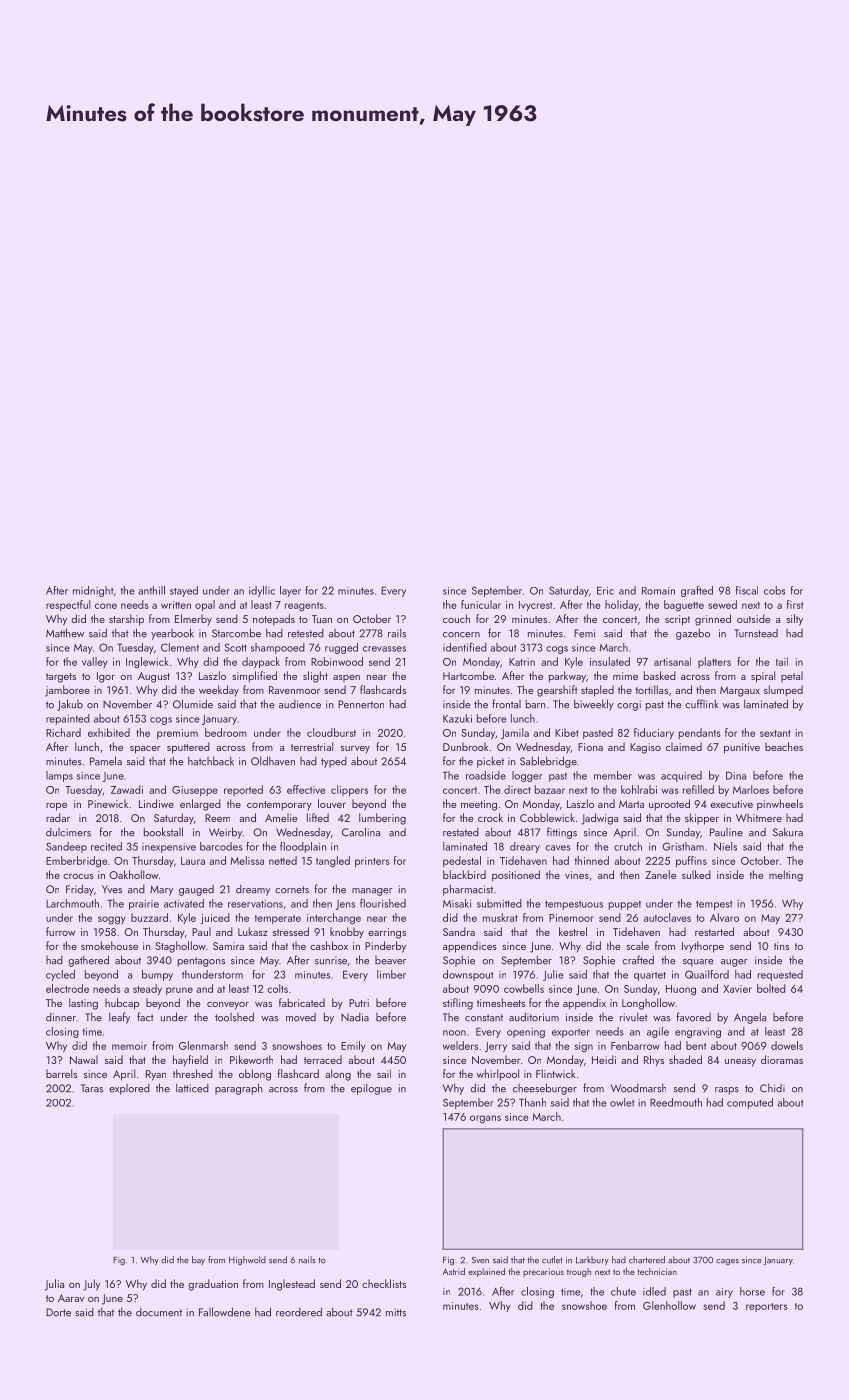 The height and width of the document is (1400, 849). What do you see at coordinates (660, 675) in the document?
I see `basked` at bounding box center [660, 675].
